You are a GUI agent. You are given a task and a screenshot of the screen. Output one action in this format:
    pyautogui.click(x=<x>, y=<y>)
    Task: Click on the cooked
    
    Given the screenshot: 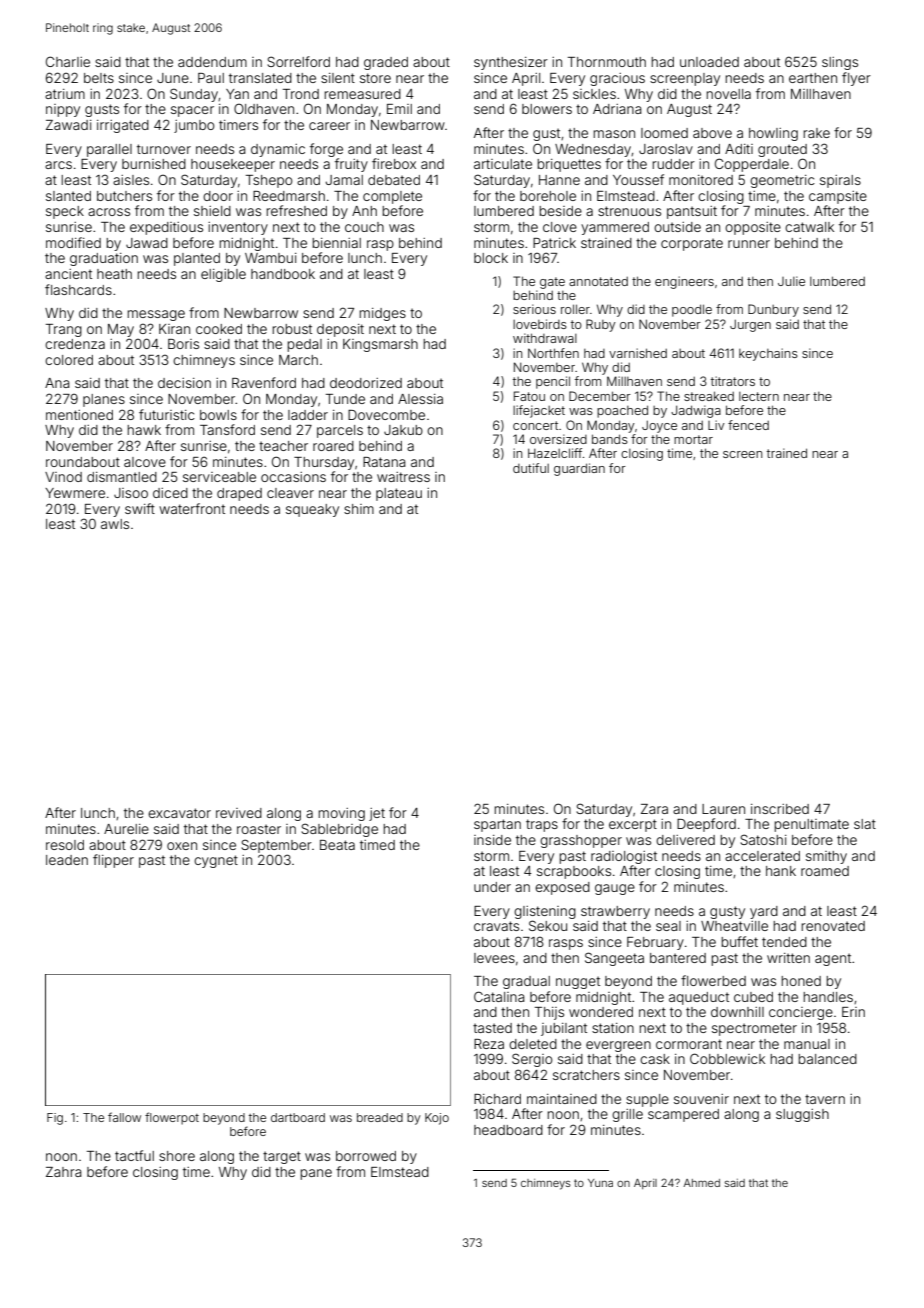 What is the action you would take?
    pyautogui.click(x=219, y=329)
